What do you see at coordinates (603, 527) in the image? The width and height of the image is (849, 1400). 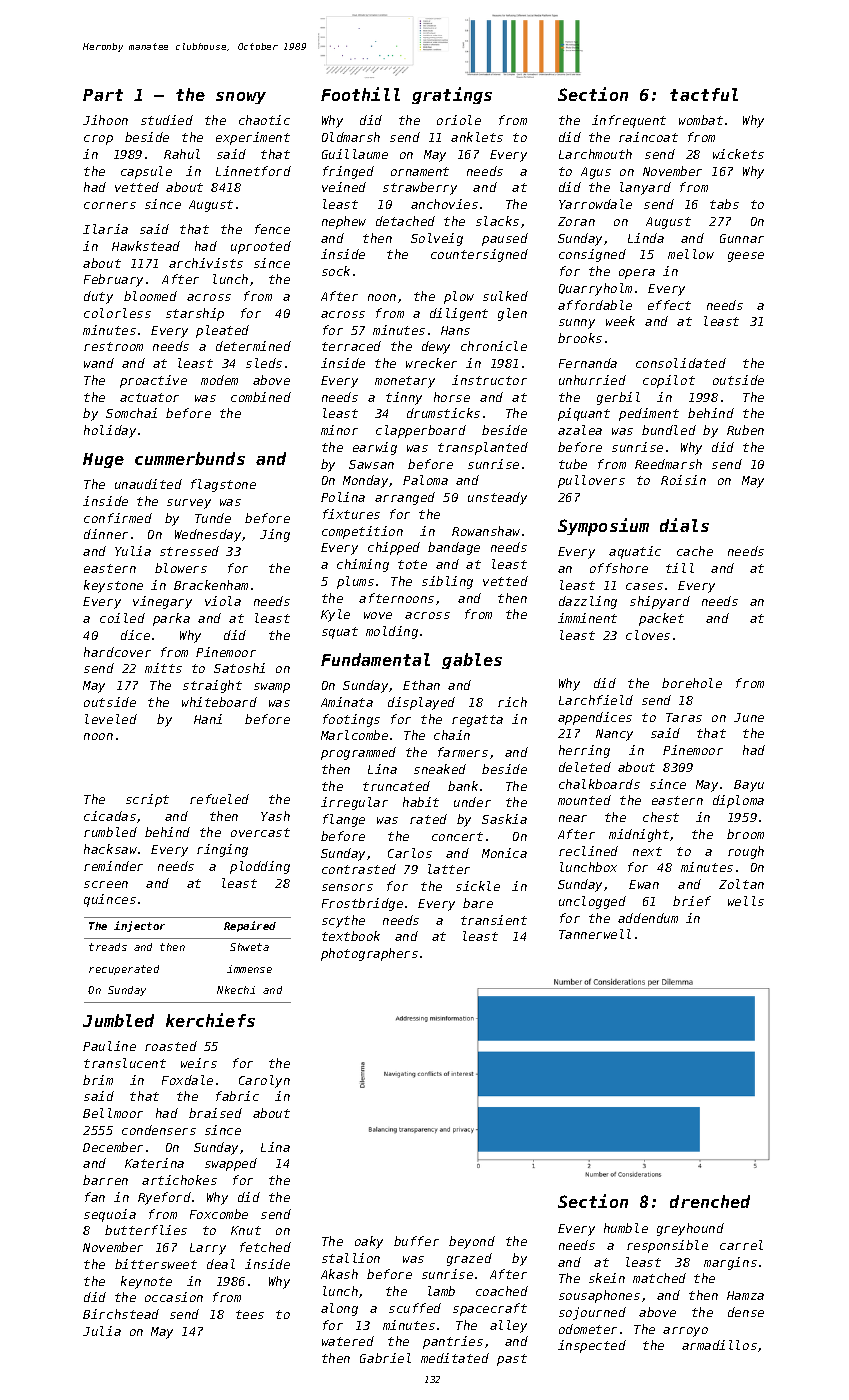 I see `Symposium` at bounding box center [603, 527].
